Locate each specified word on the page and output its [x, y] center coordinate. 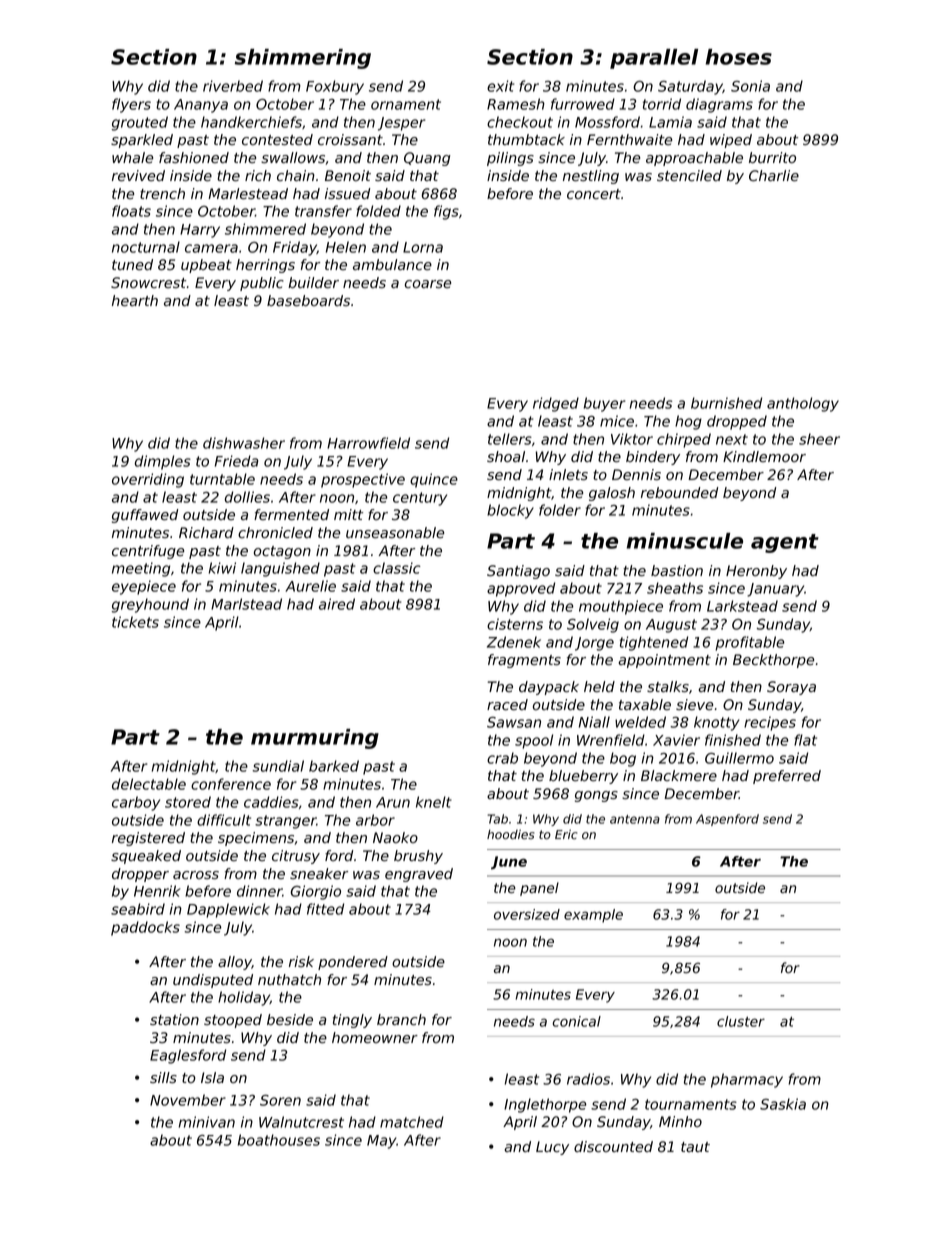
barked [334, 766]
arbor [375, 820]
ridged [556, 404]
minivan [206, 1122]
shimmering [303, 59]
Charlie [774, 176]
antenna [635, 819]
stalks [668, 687]
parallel [654, 59]
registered [148, 839]
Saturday [690, 87]
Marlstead [246, 604]
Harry [200, 231]
